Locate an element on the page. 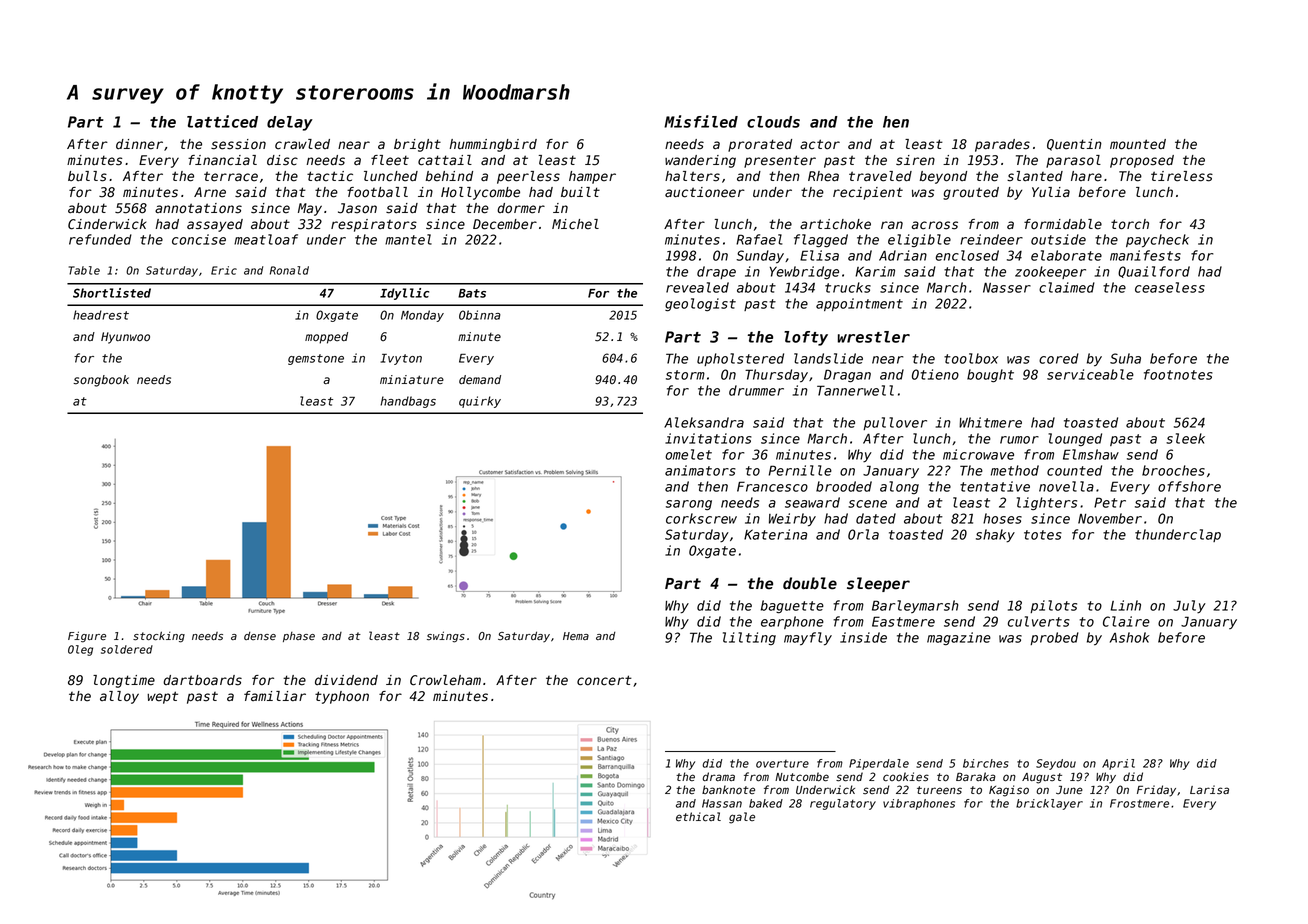  Arne is located at coordinates (210, 192).
